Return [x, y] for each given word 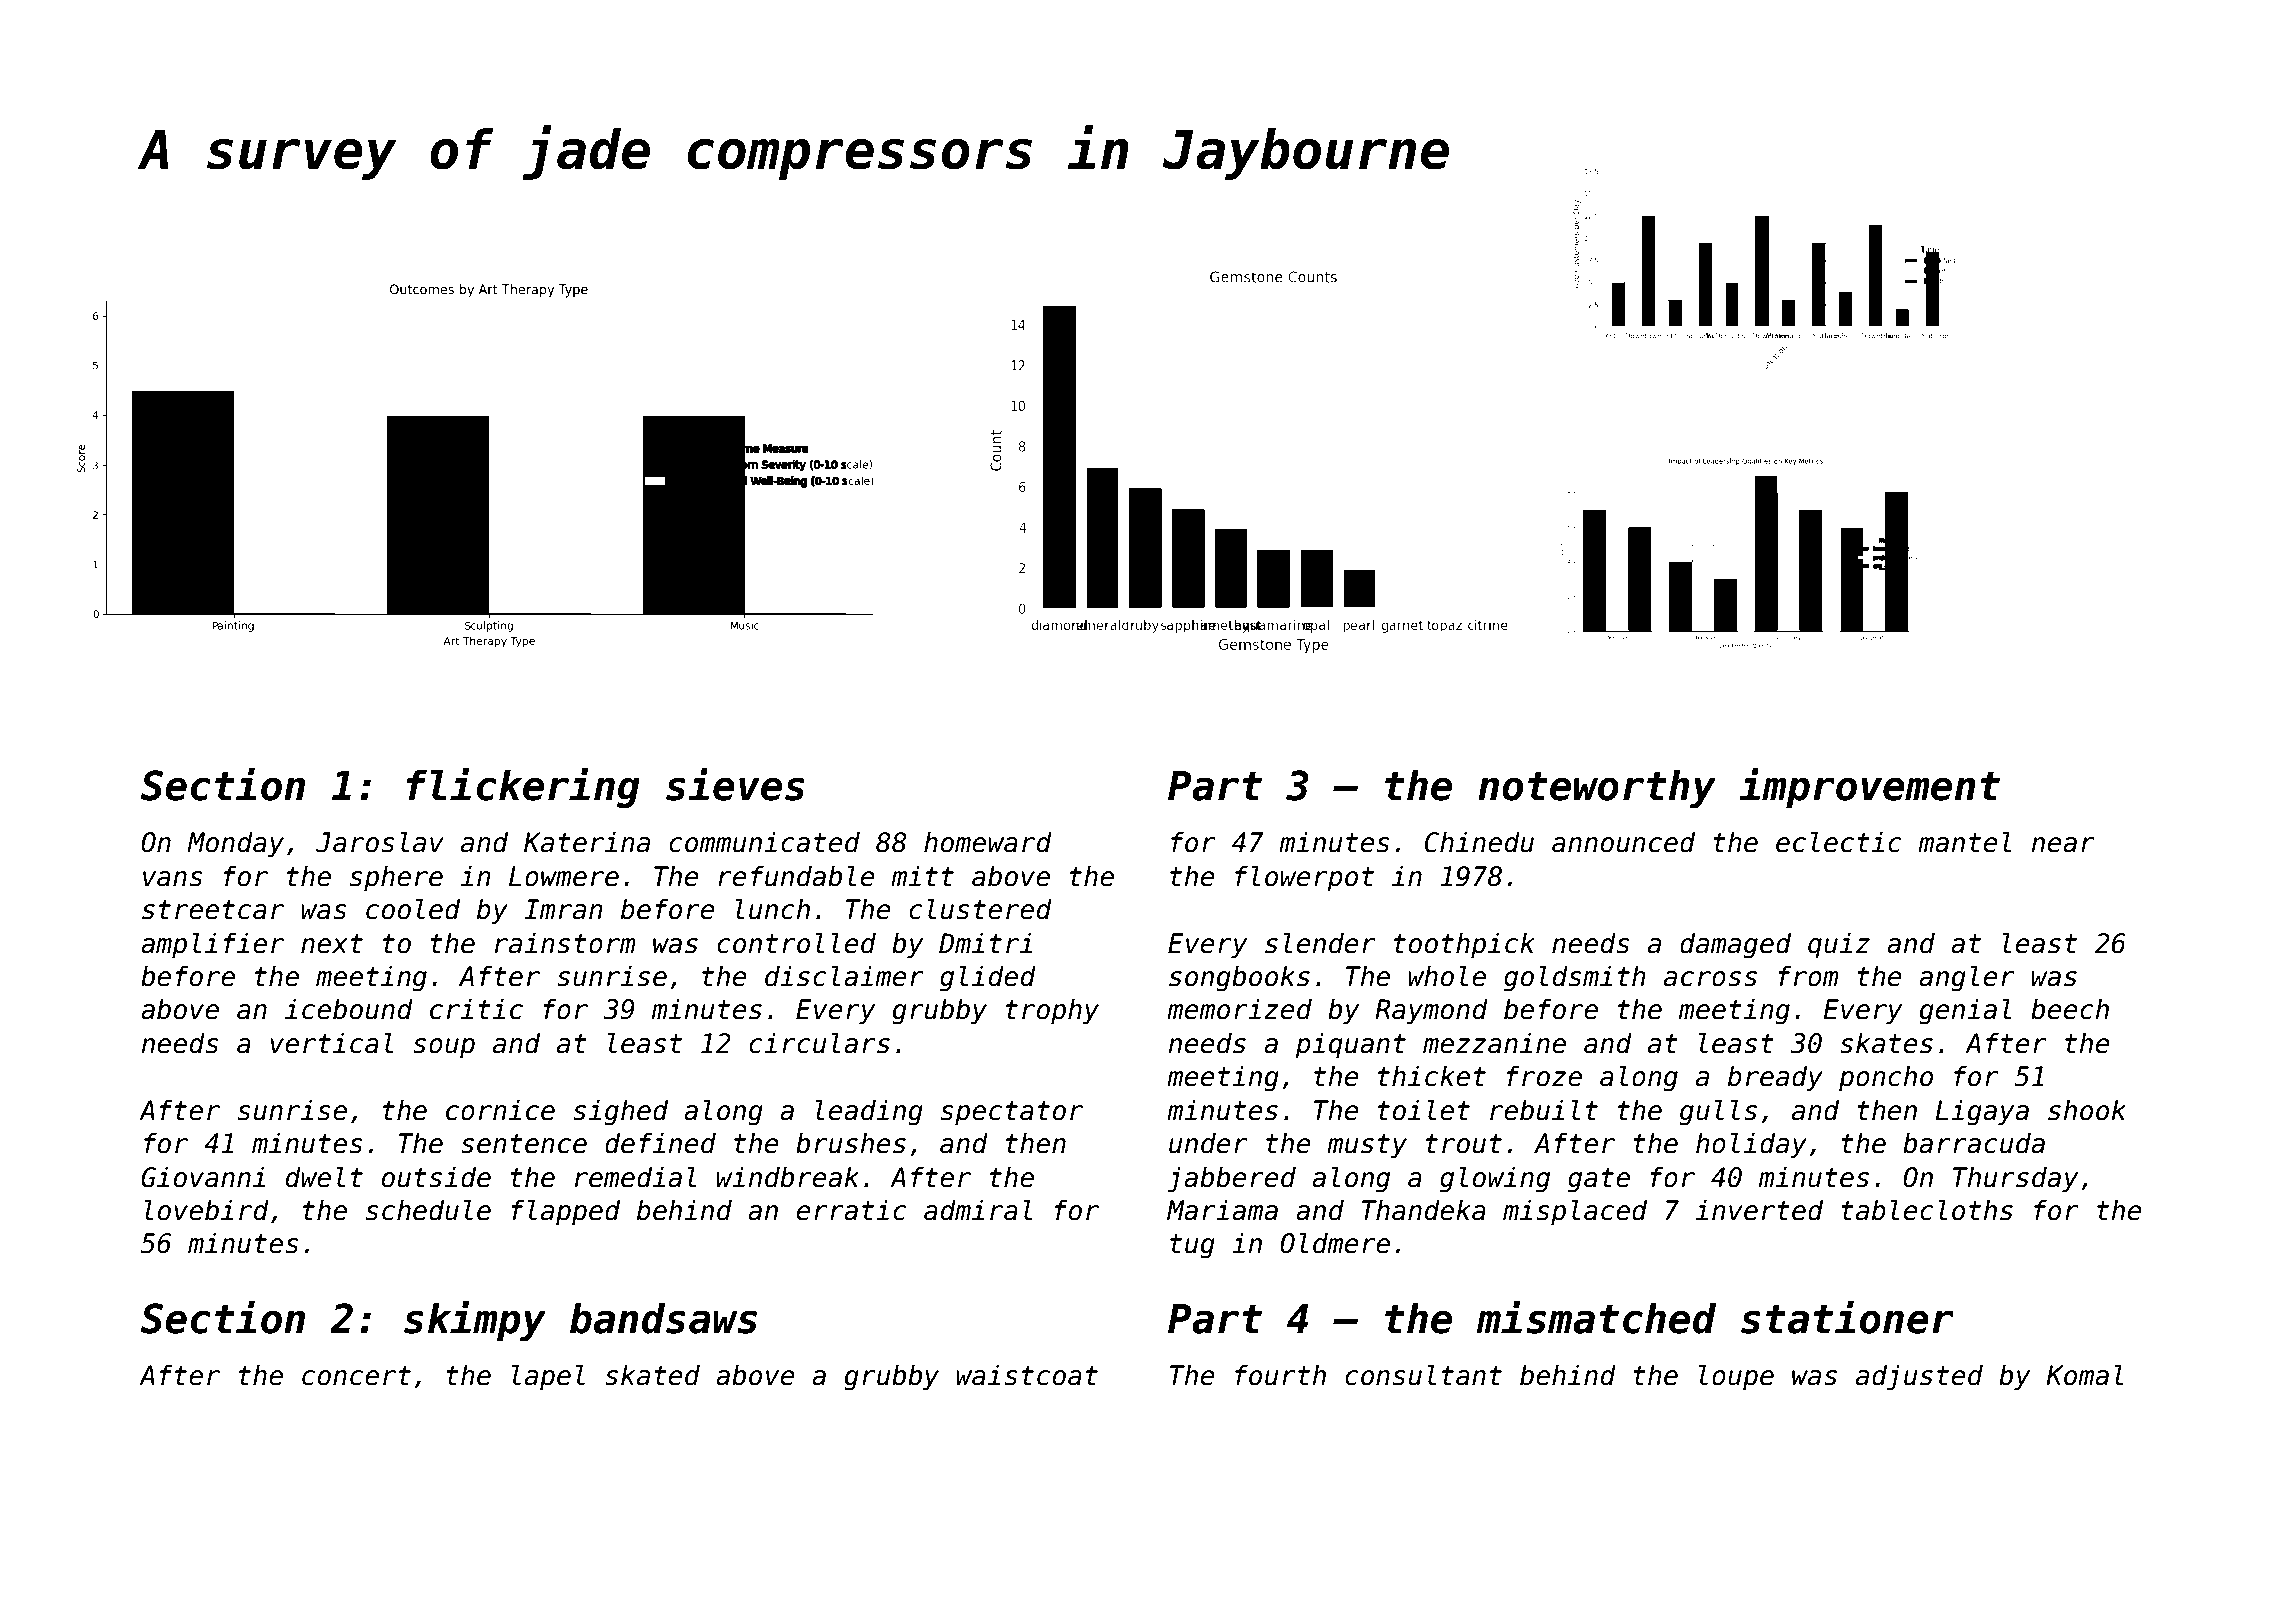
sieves [735, 784]
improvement [1869, 788]
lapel [548, 1377]
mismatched [1596, 1317]
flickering [523, 788]
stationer [1847, 1317]
